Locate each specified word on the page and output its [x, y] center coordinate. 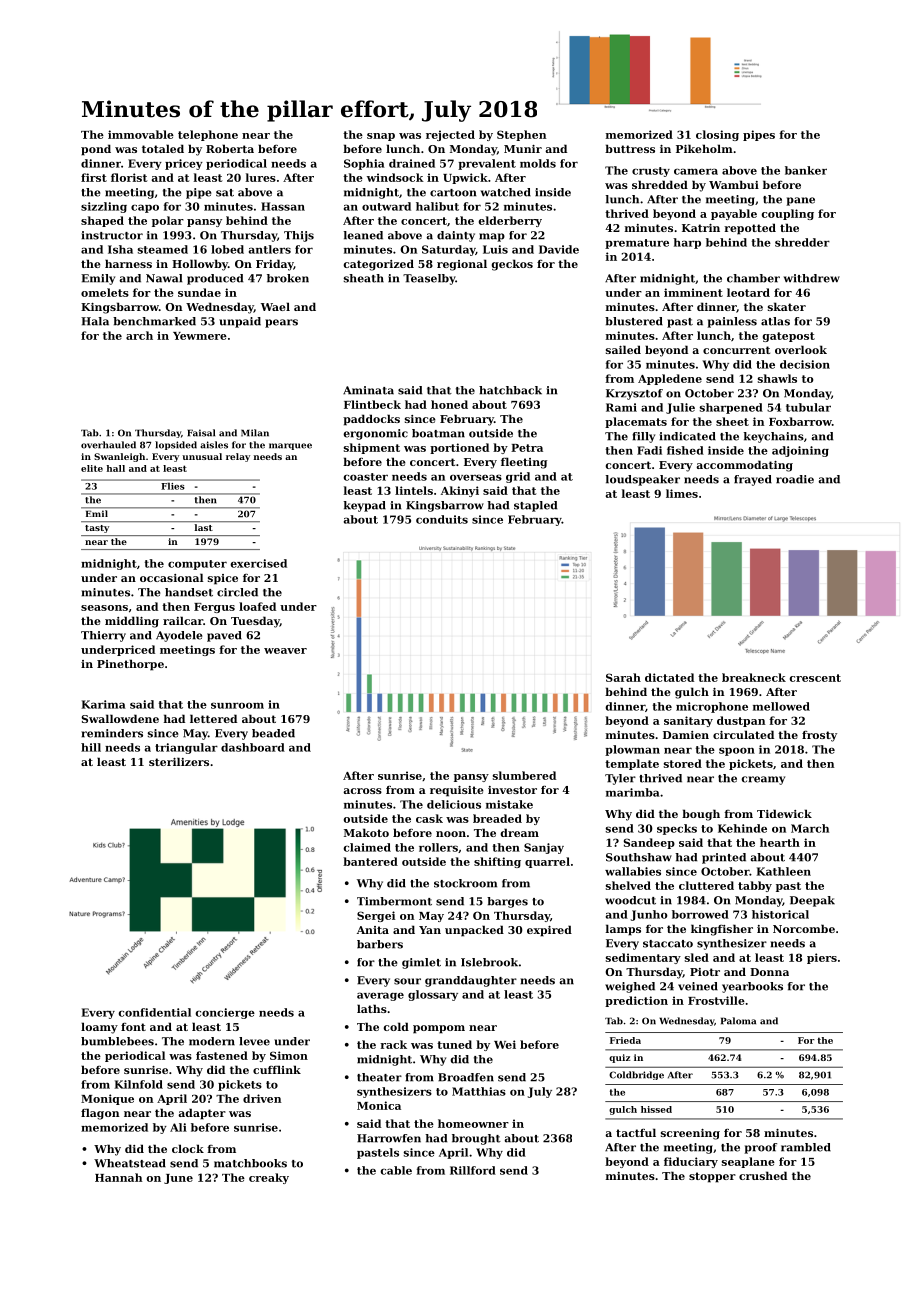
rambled [806, 1147]
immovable [141, 134]
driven [262, 1098]
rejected [450, 135]
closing [717, 135]
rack [393, 1044]
